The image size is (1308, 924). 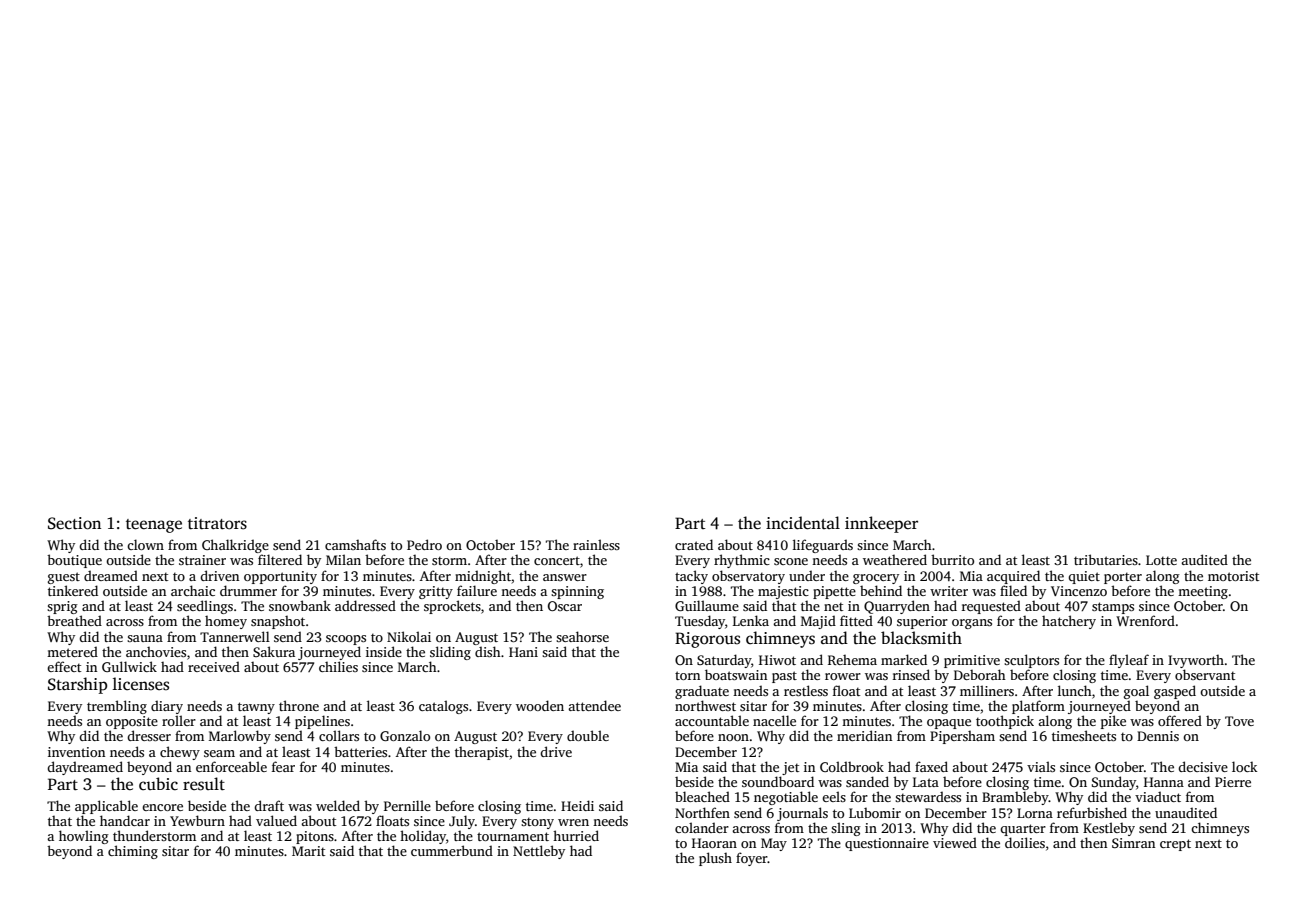 I want to click on innkeeper, so click(x=881, y=524).
